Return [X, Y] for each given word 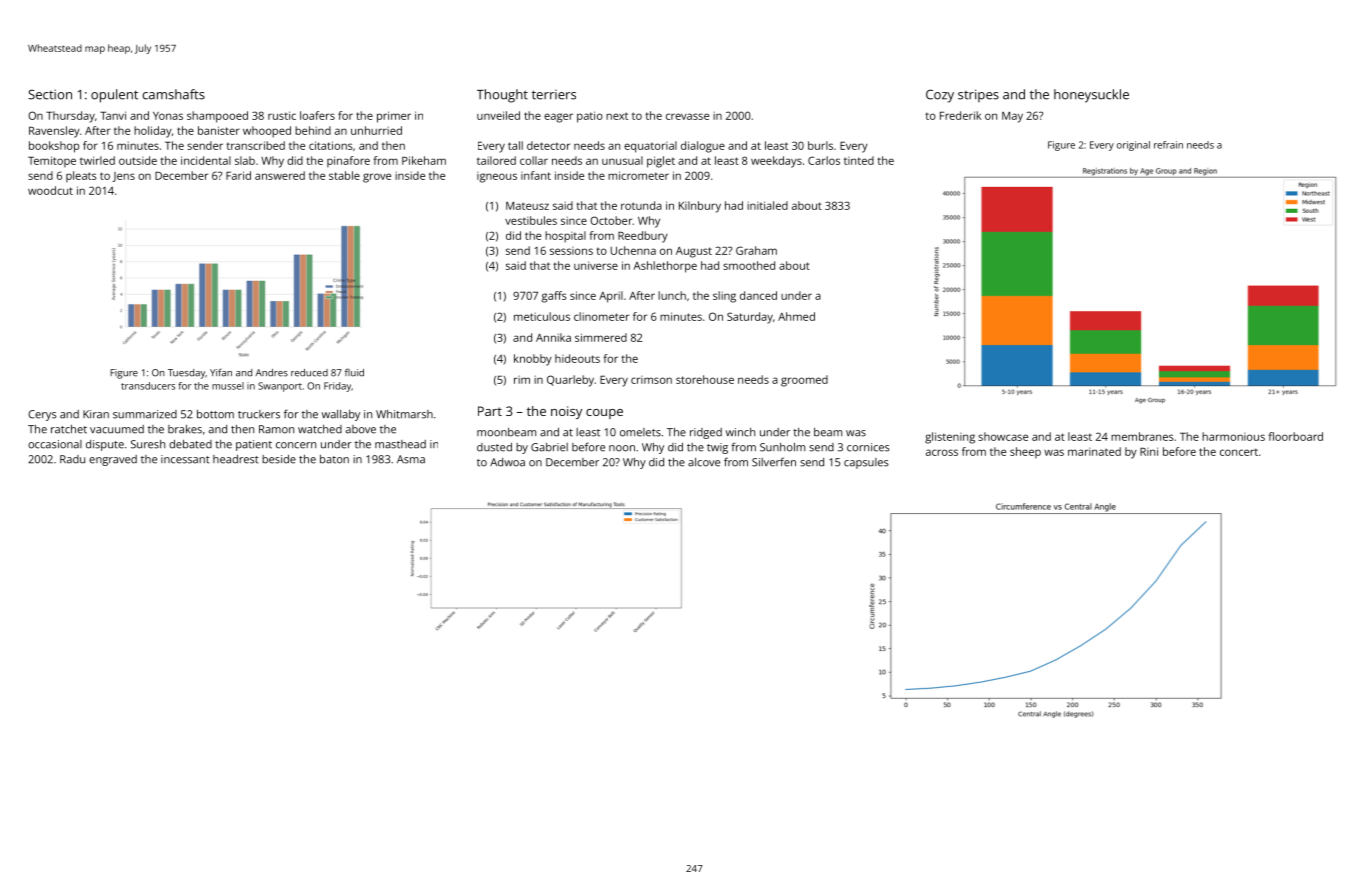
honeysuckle [1091, 96]
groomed [804, 381]
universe [596, 265]
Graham [756, 250]
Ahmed [796, 316]
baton [334, 459]
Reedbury [643, 237]
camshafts [174, 94]
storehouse [705, 379]
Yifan [221, 373]
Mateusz [527, 205]
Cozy [940, 96]
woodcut [50, 190]
